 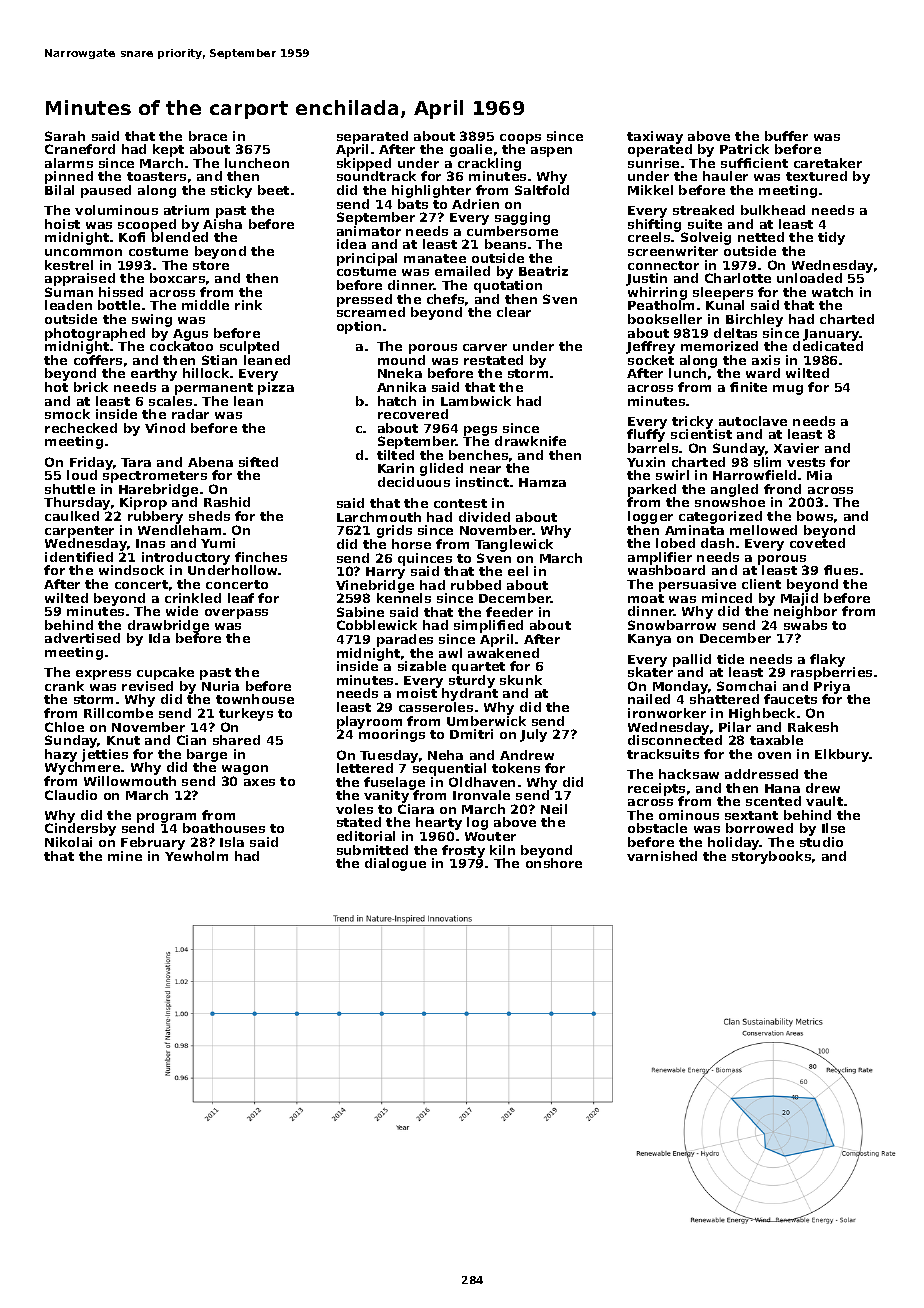 I want to click on Snowbarrow, so click(x=672, y=625).
